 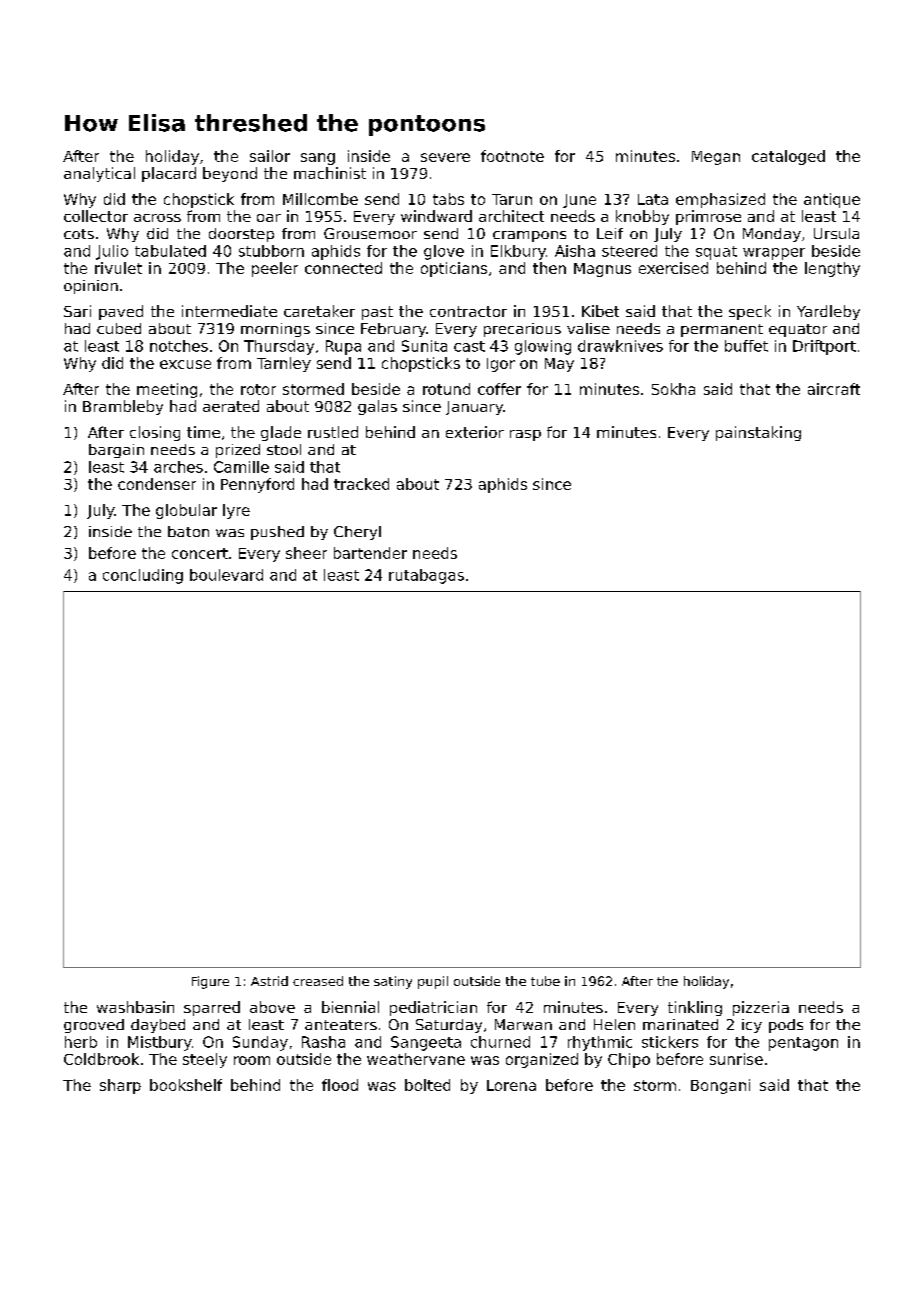 I want to click on rotund, so click(x=446, y=389).
